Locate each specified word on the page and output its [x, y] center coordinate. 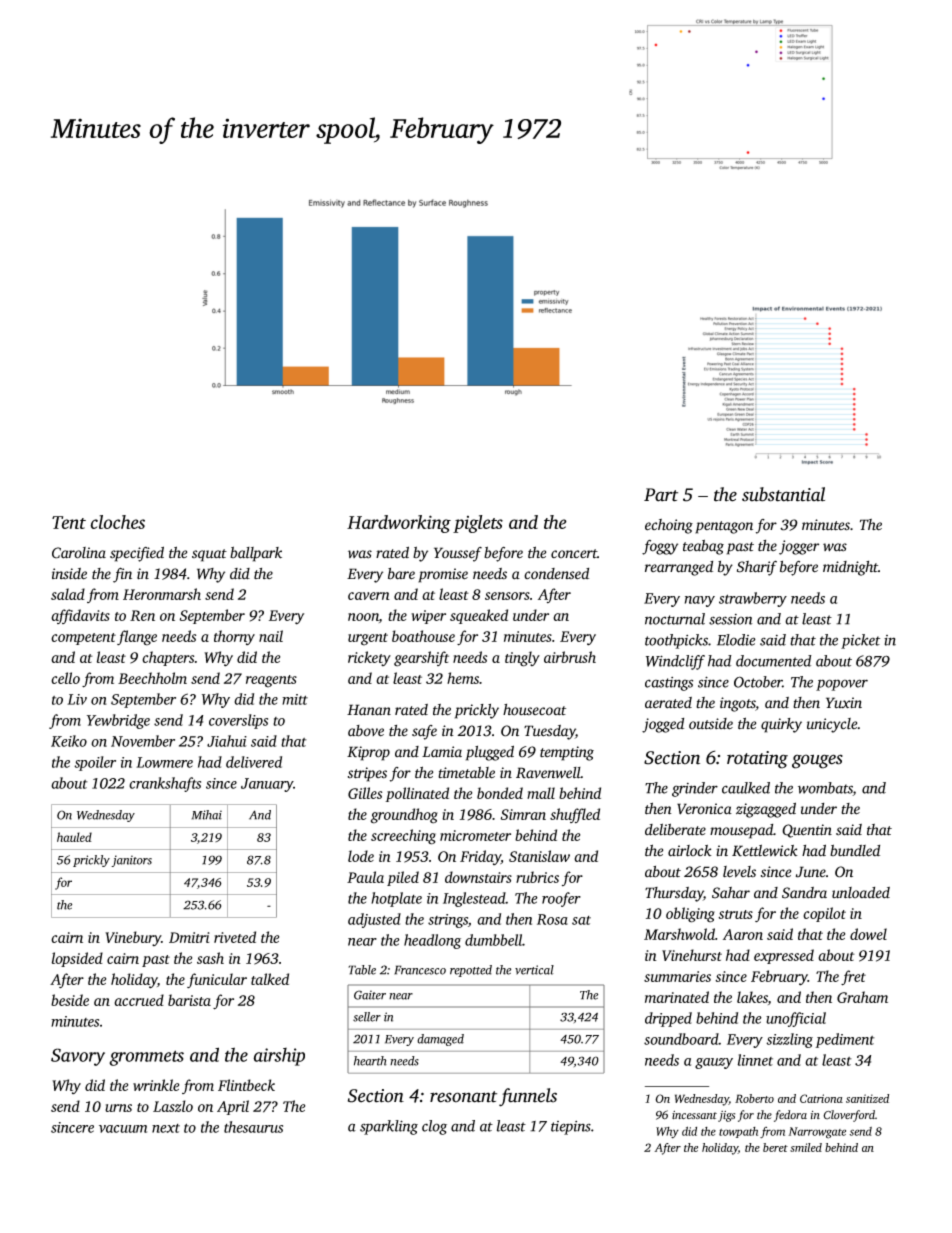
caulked [746, 788]
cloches [117, 522]
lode [361, 856]
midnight [850, 568]
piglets [478, 524]
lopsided [77, 959]
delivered [254, 762]
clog [434, 1127]
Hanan [369, 710]
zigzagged [766, 810]
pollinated [417, 794]
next [166, 1128]
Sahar [731, 893]
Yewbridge [118, 721]
